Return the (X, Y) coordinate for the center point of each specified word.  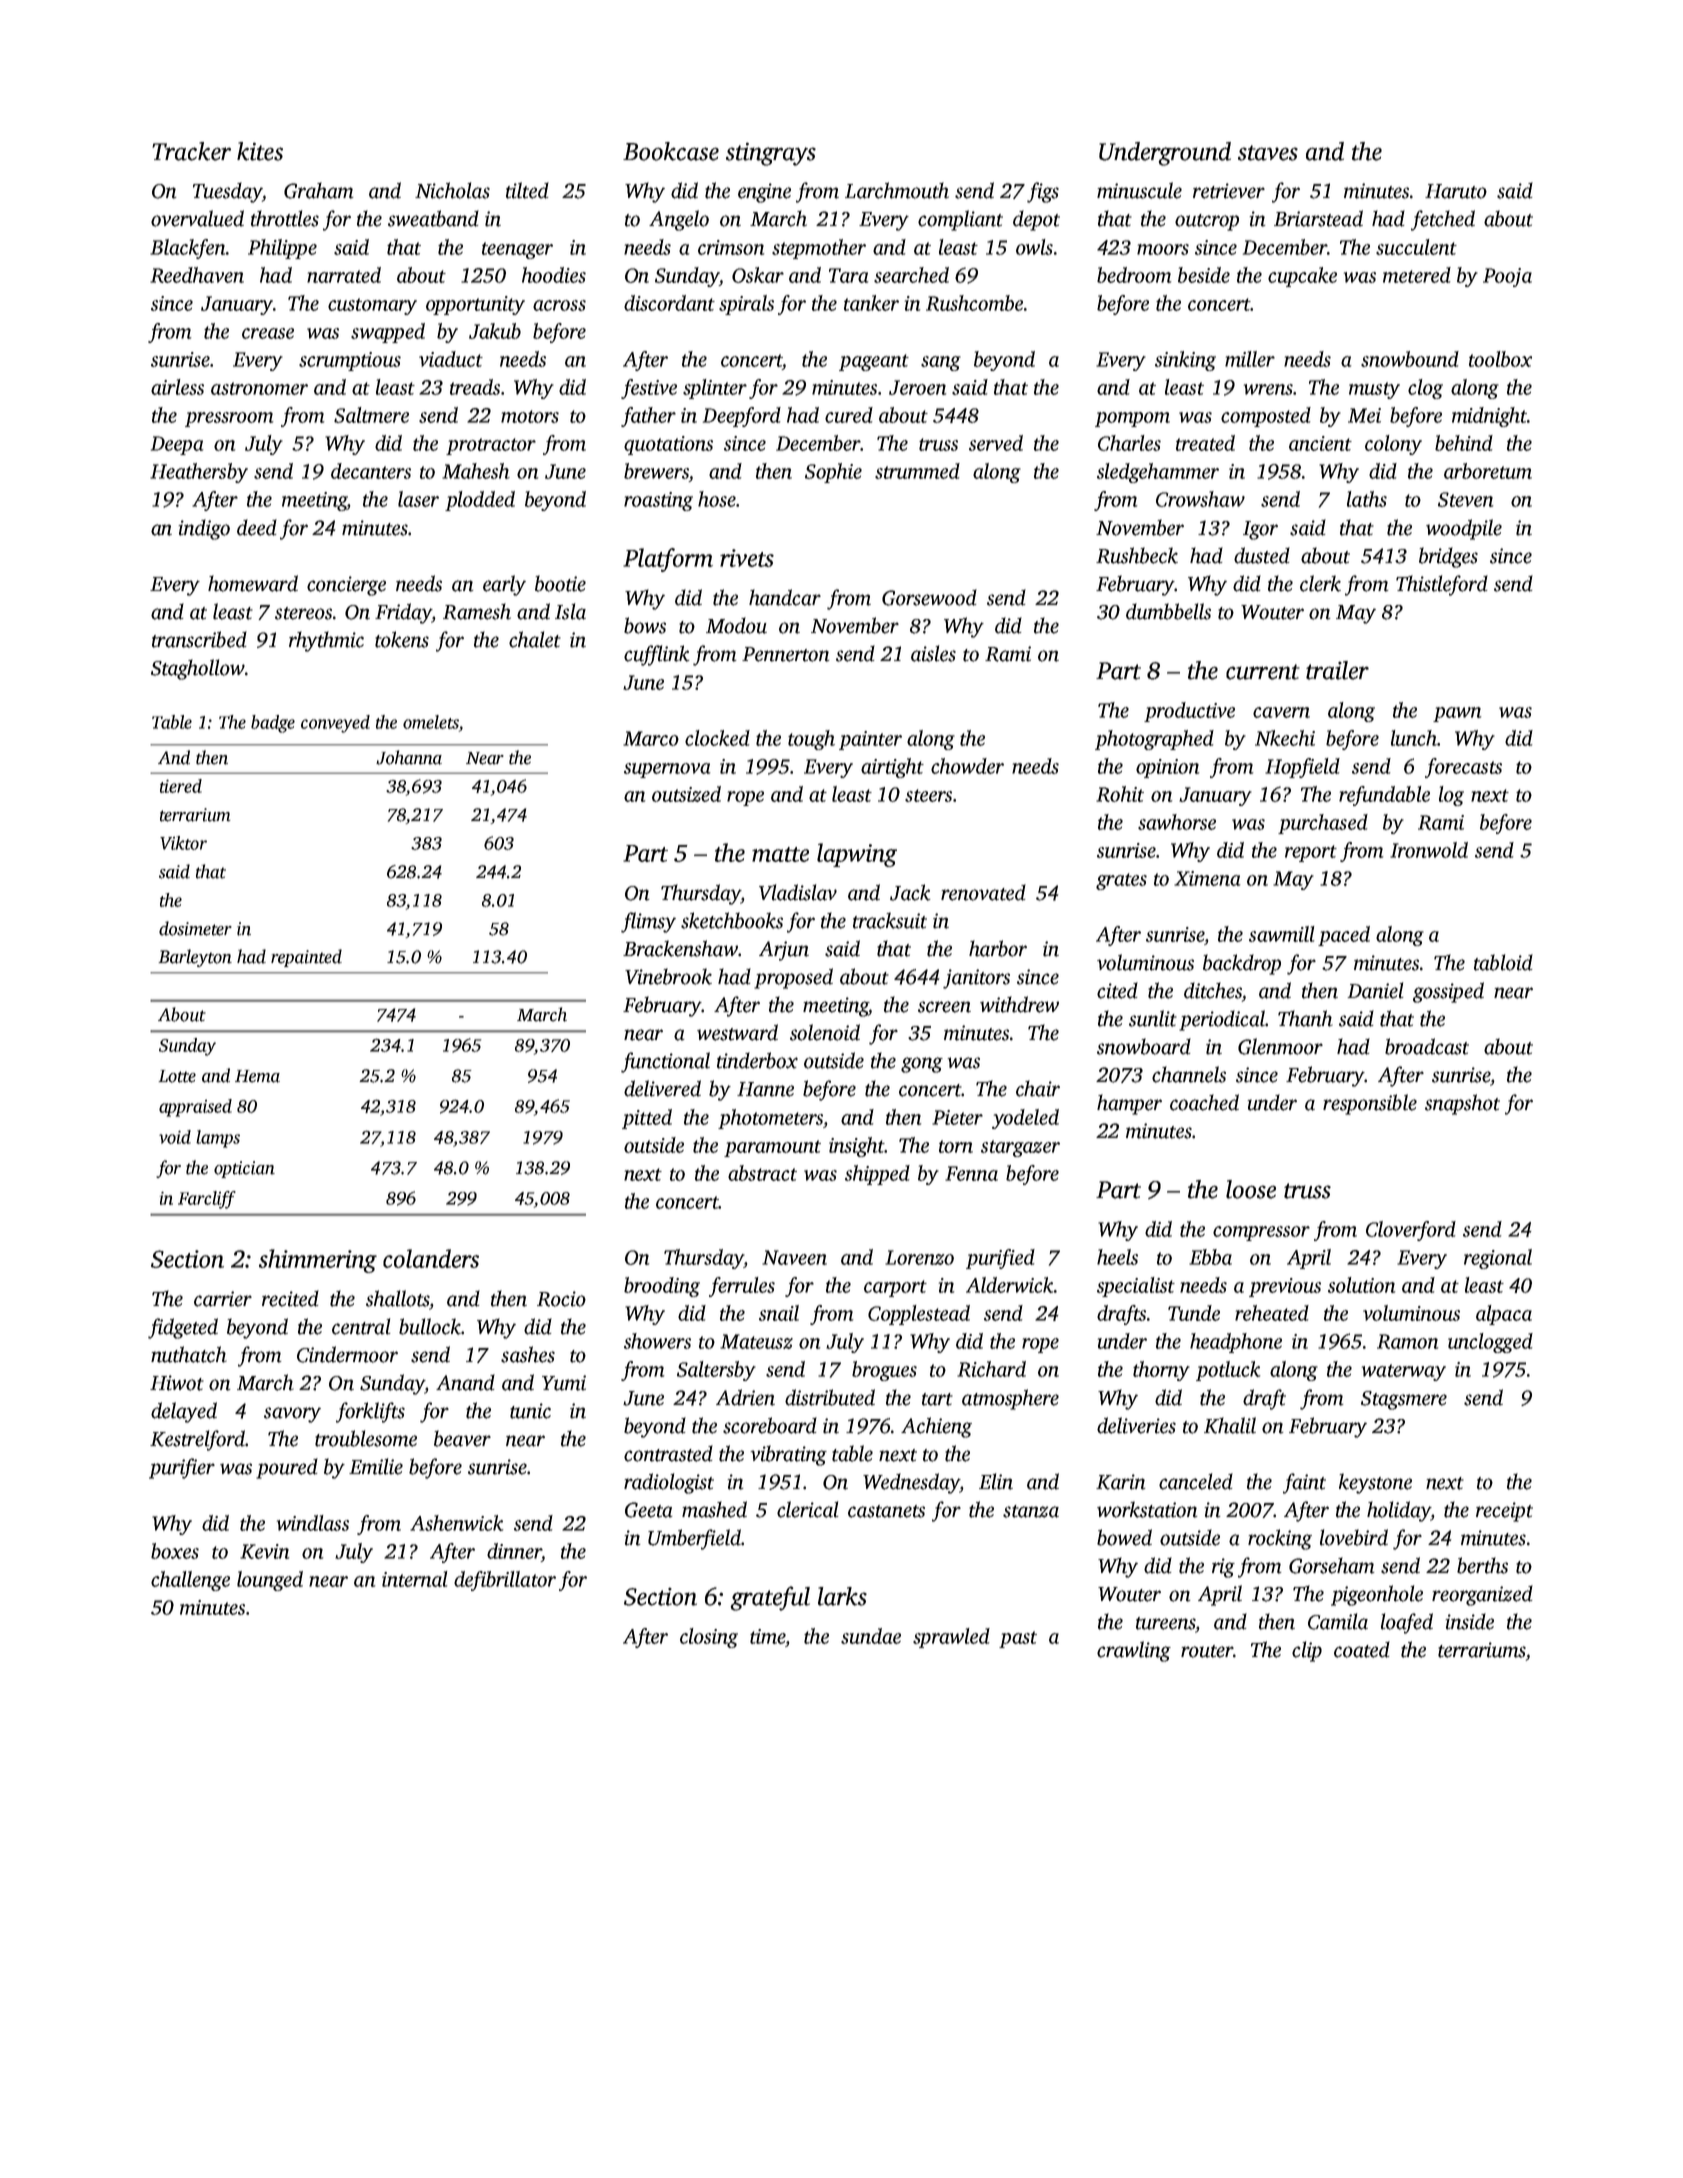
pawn (1457, 714)
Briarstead (1318, 218)
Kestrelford (197, 1440)
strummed (917, 471)
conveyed (335, 724)
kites (260, 151)
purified (1000, 1259)
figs (1043, 192)
